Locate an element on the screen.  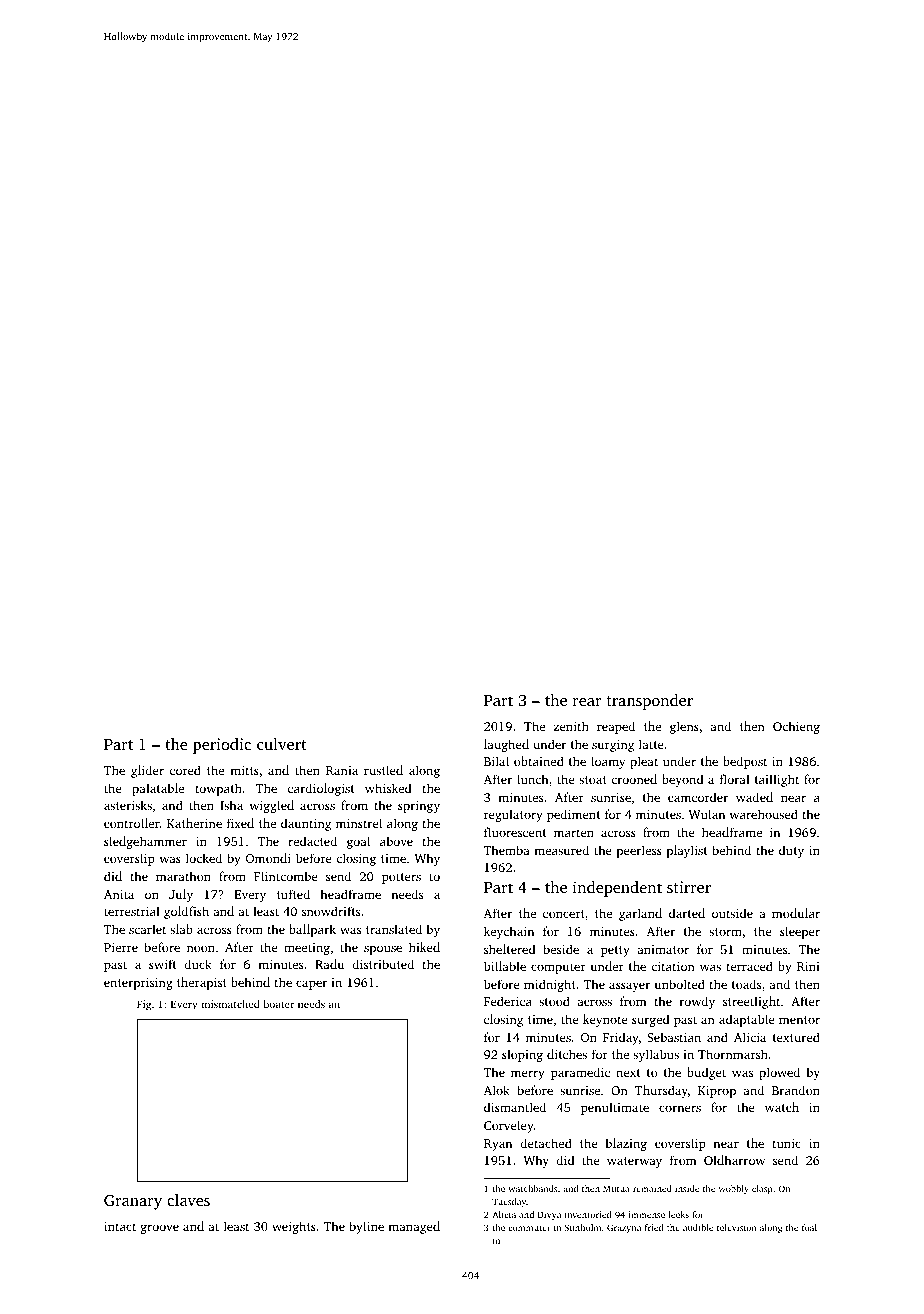
Rini is located at coordinates (808, 966).
